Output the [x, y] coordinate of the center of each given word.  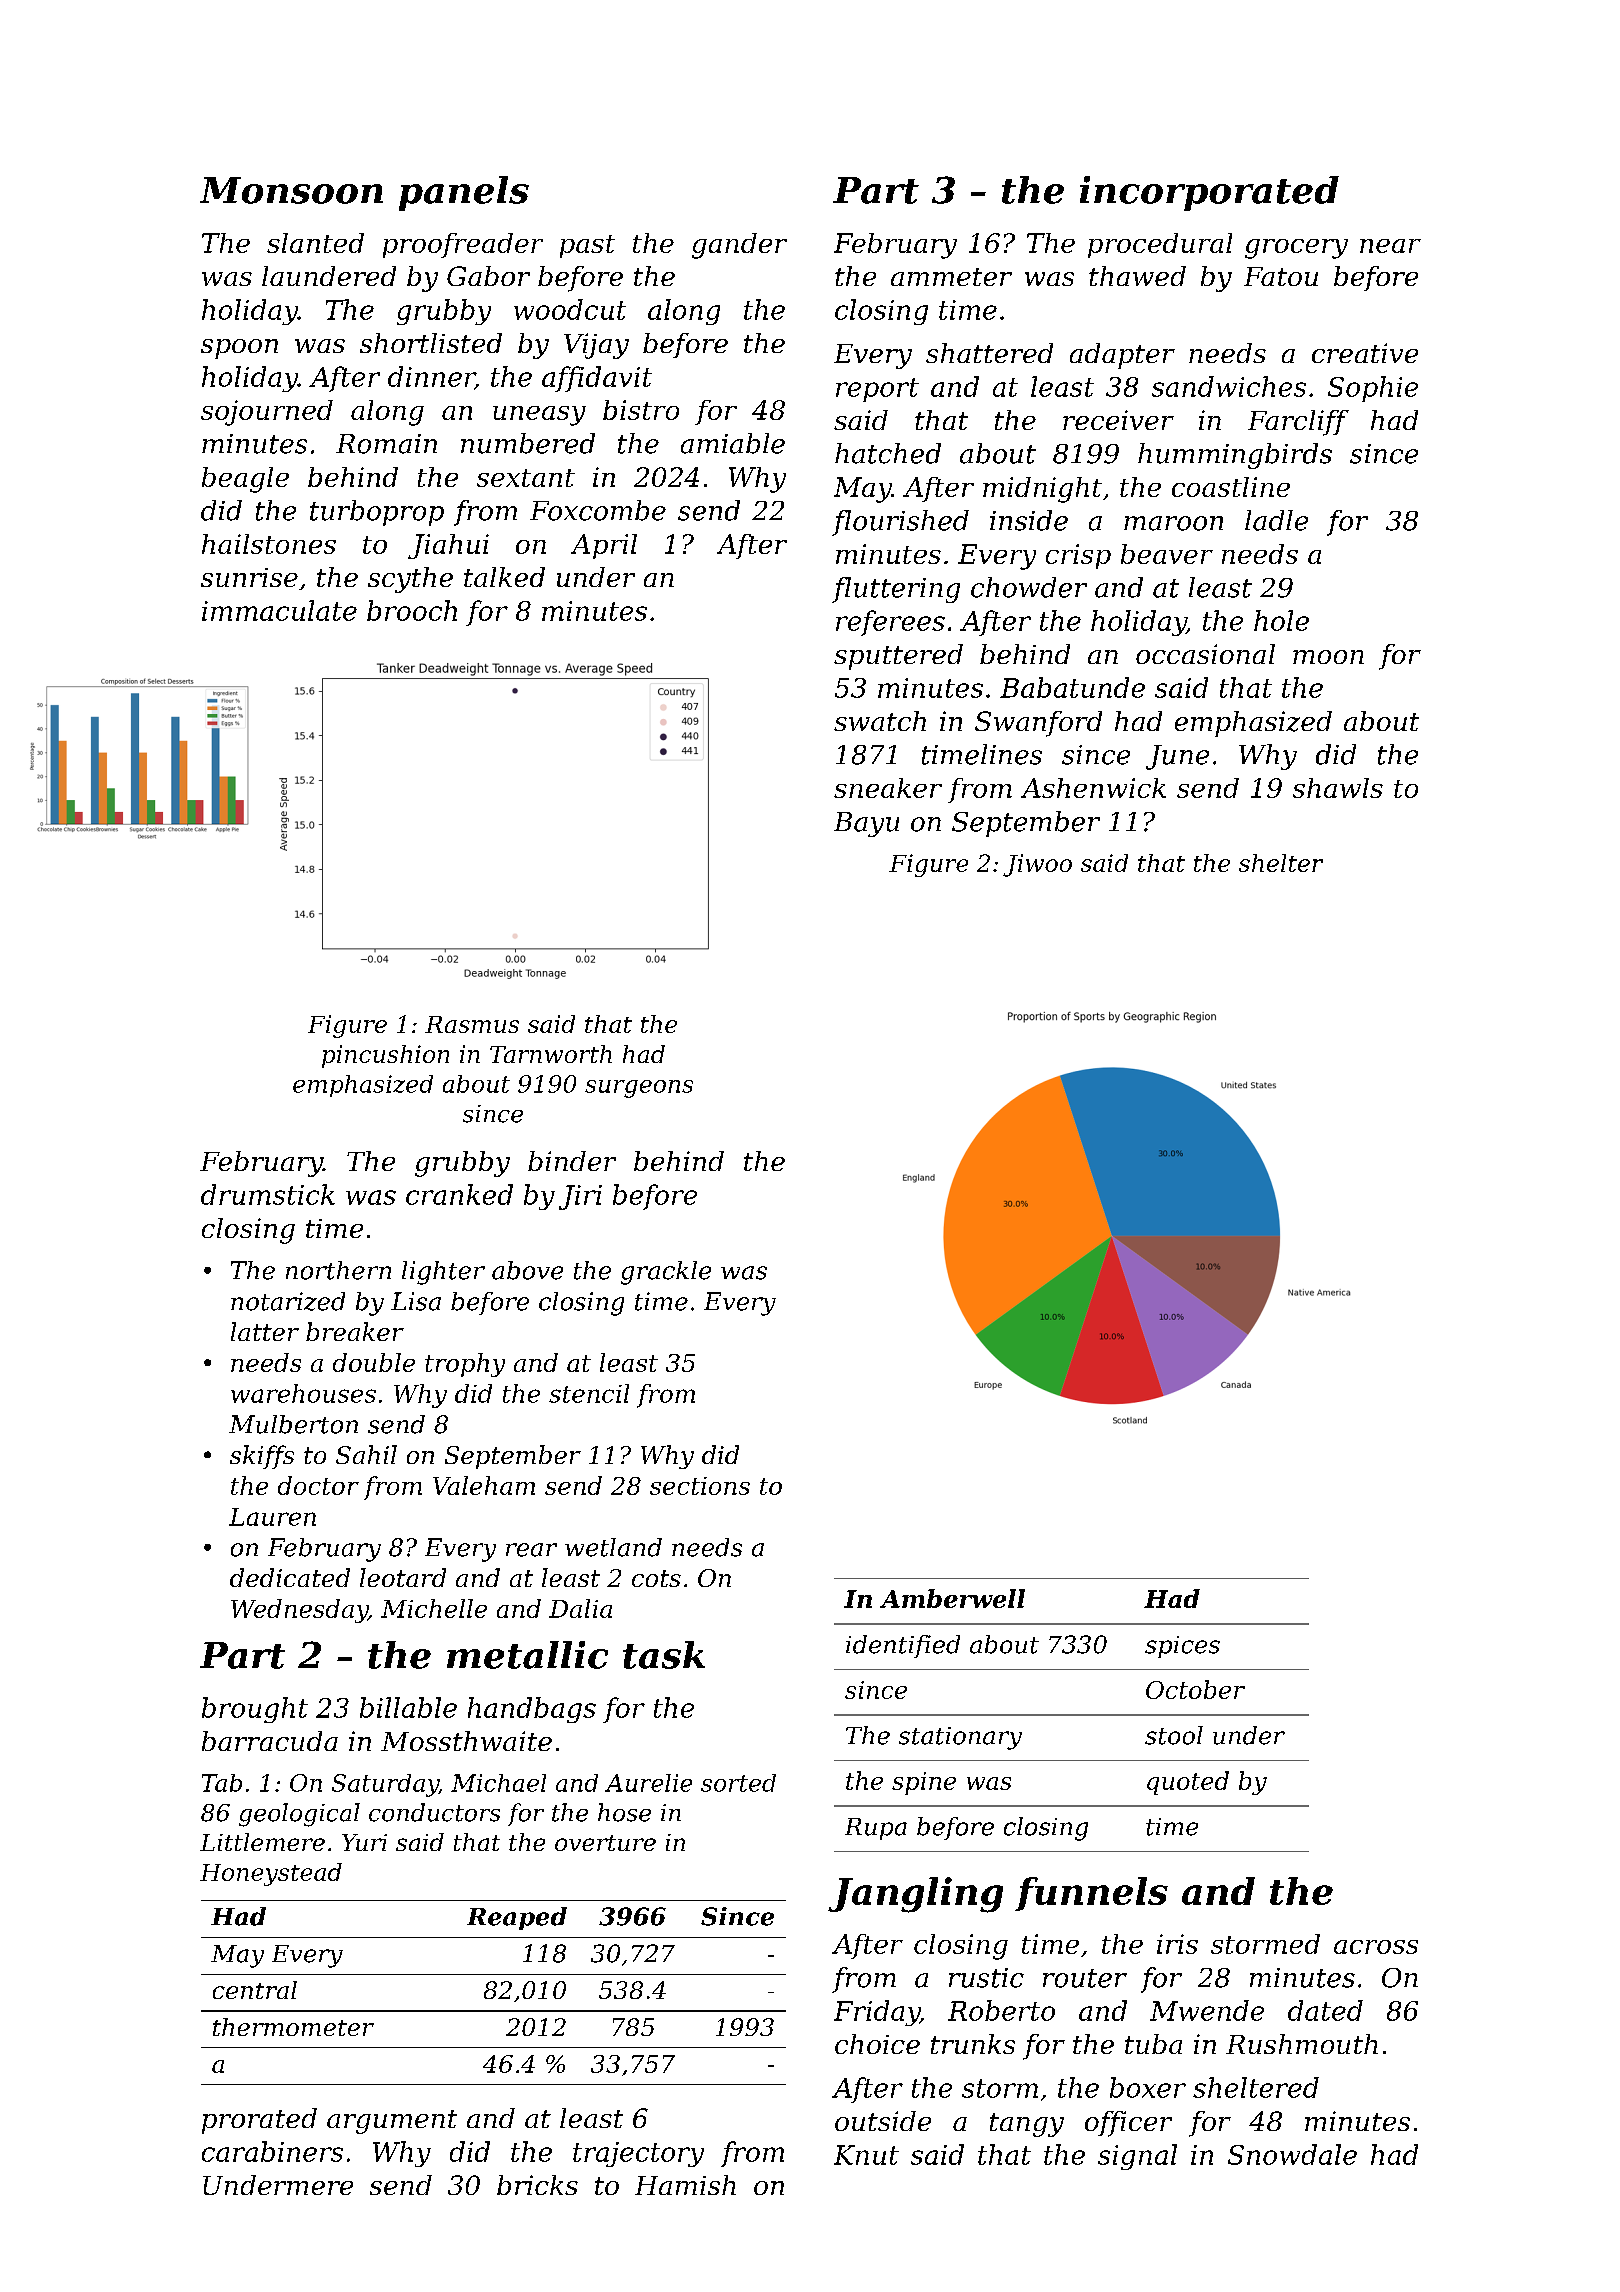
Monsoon [291, 190]
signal [1137, 2157]
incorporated [1209, 193]
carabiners [272, 2151]
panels [464, 193]
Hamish [685, 2185]
